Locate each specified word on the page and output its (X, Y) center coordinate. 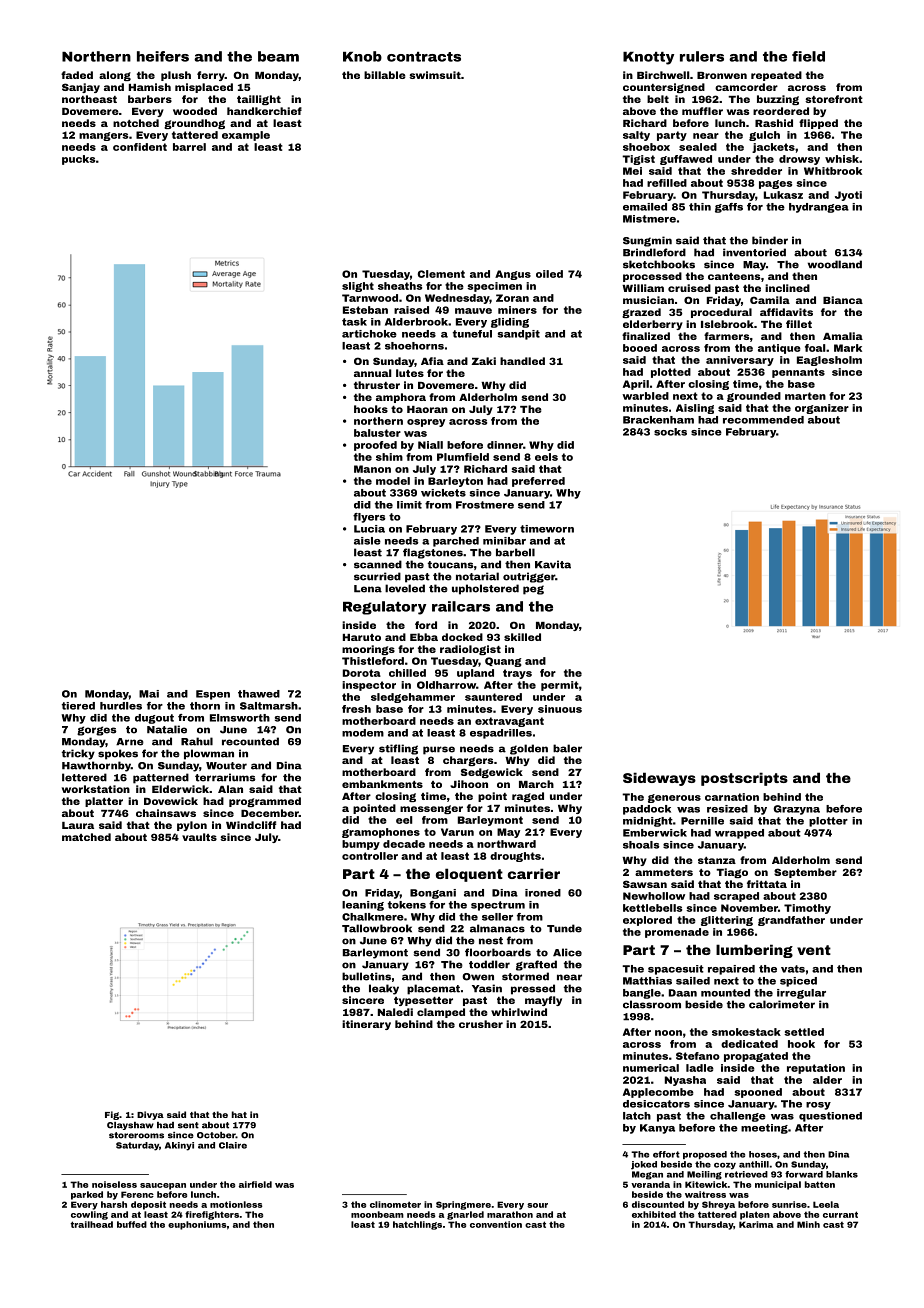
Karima (756, 1224)
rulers (702, 56)
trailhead (92, 1224)
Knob (362, 56)
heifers (163, 56)
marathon (510, 1214)
